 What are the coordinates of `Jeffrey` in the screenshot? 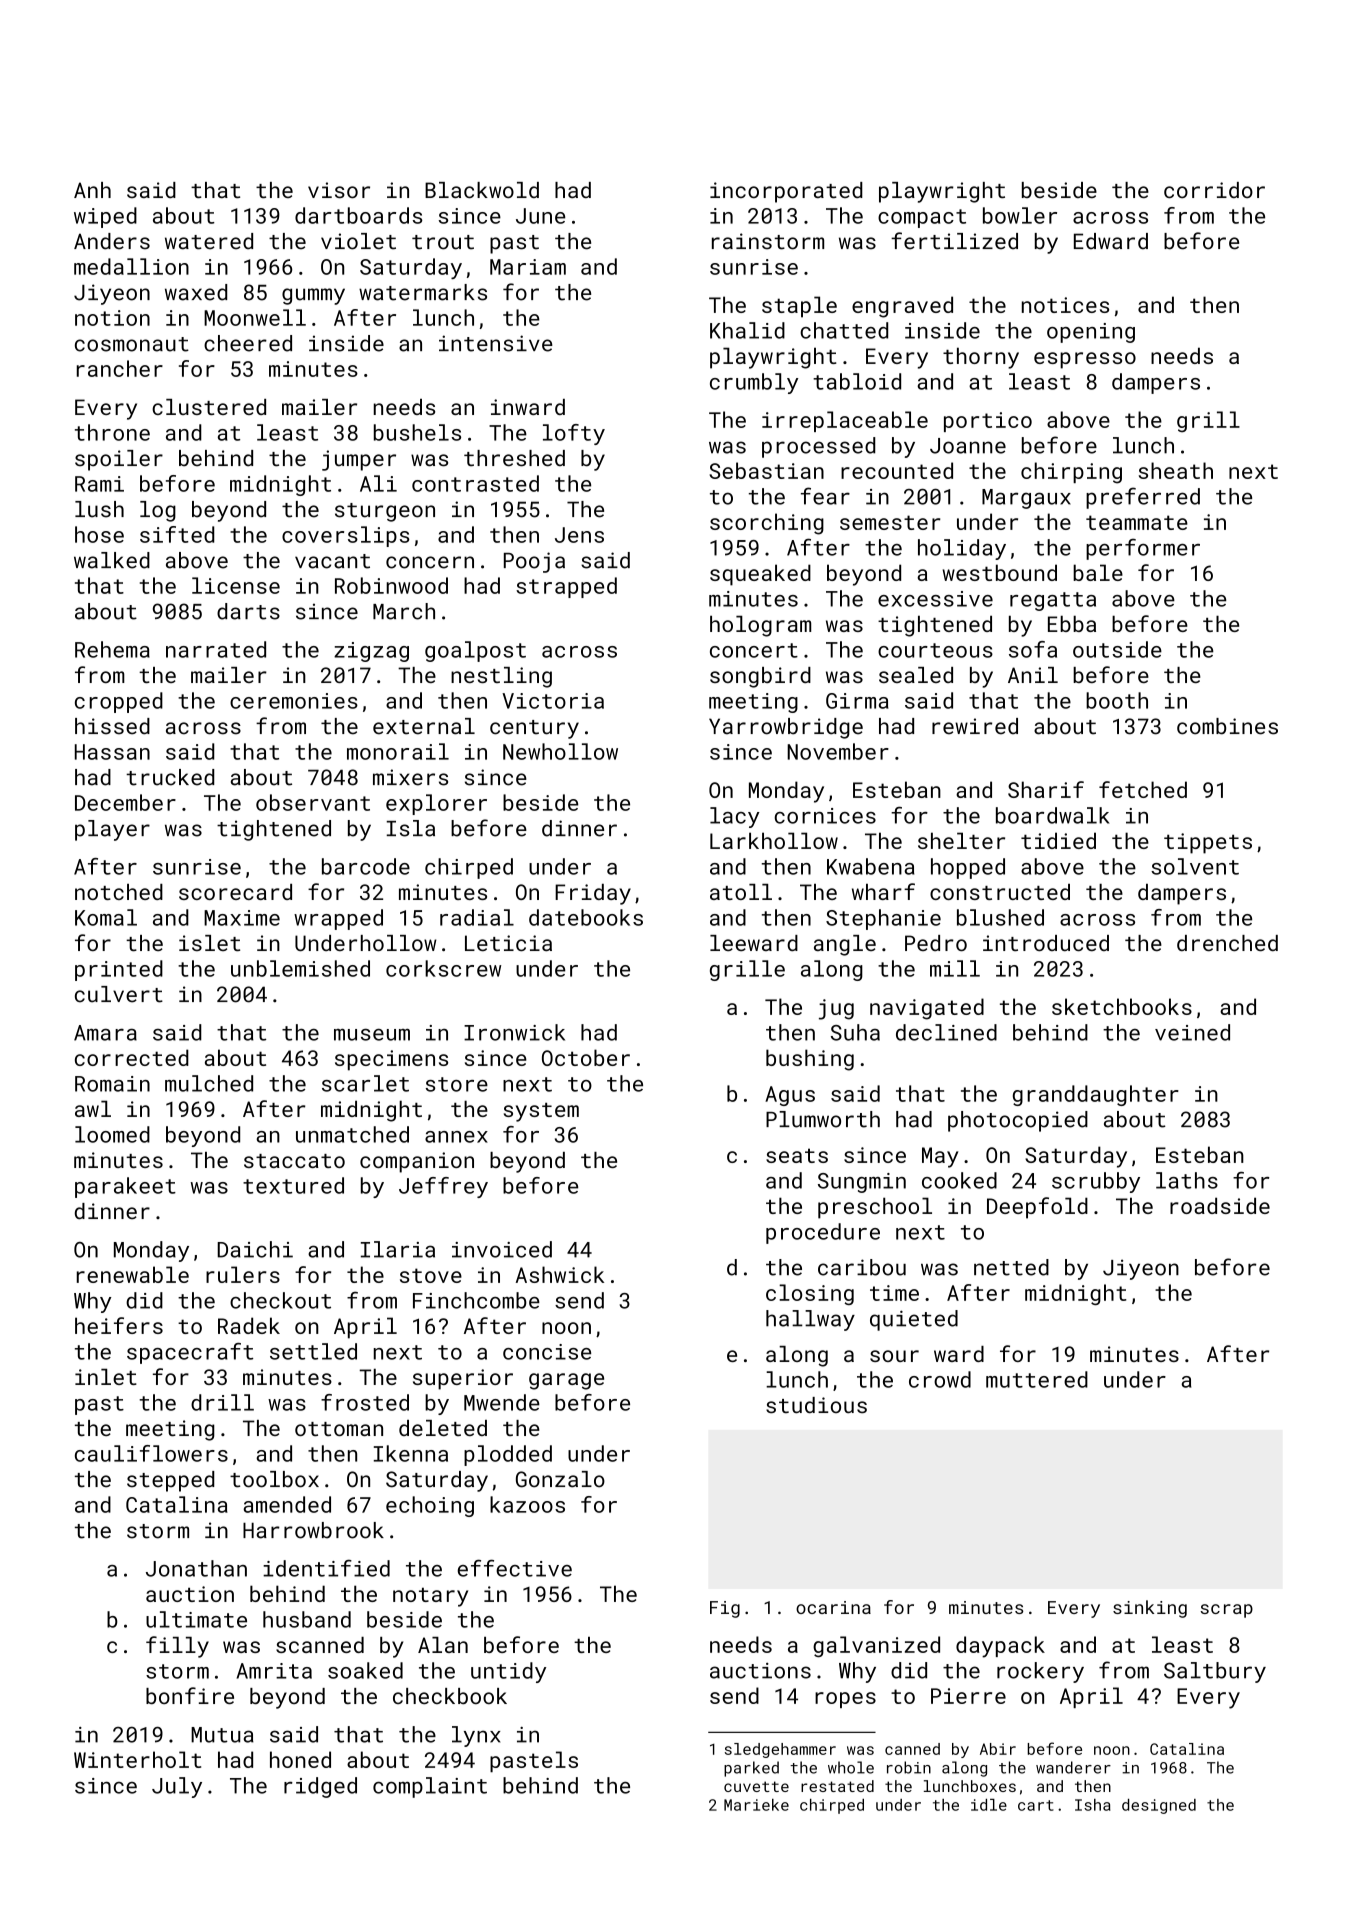 It's located at (443, 1187).
